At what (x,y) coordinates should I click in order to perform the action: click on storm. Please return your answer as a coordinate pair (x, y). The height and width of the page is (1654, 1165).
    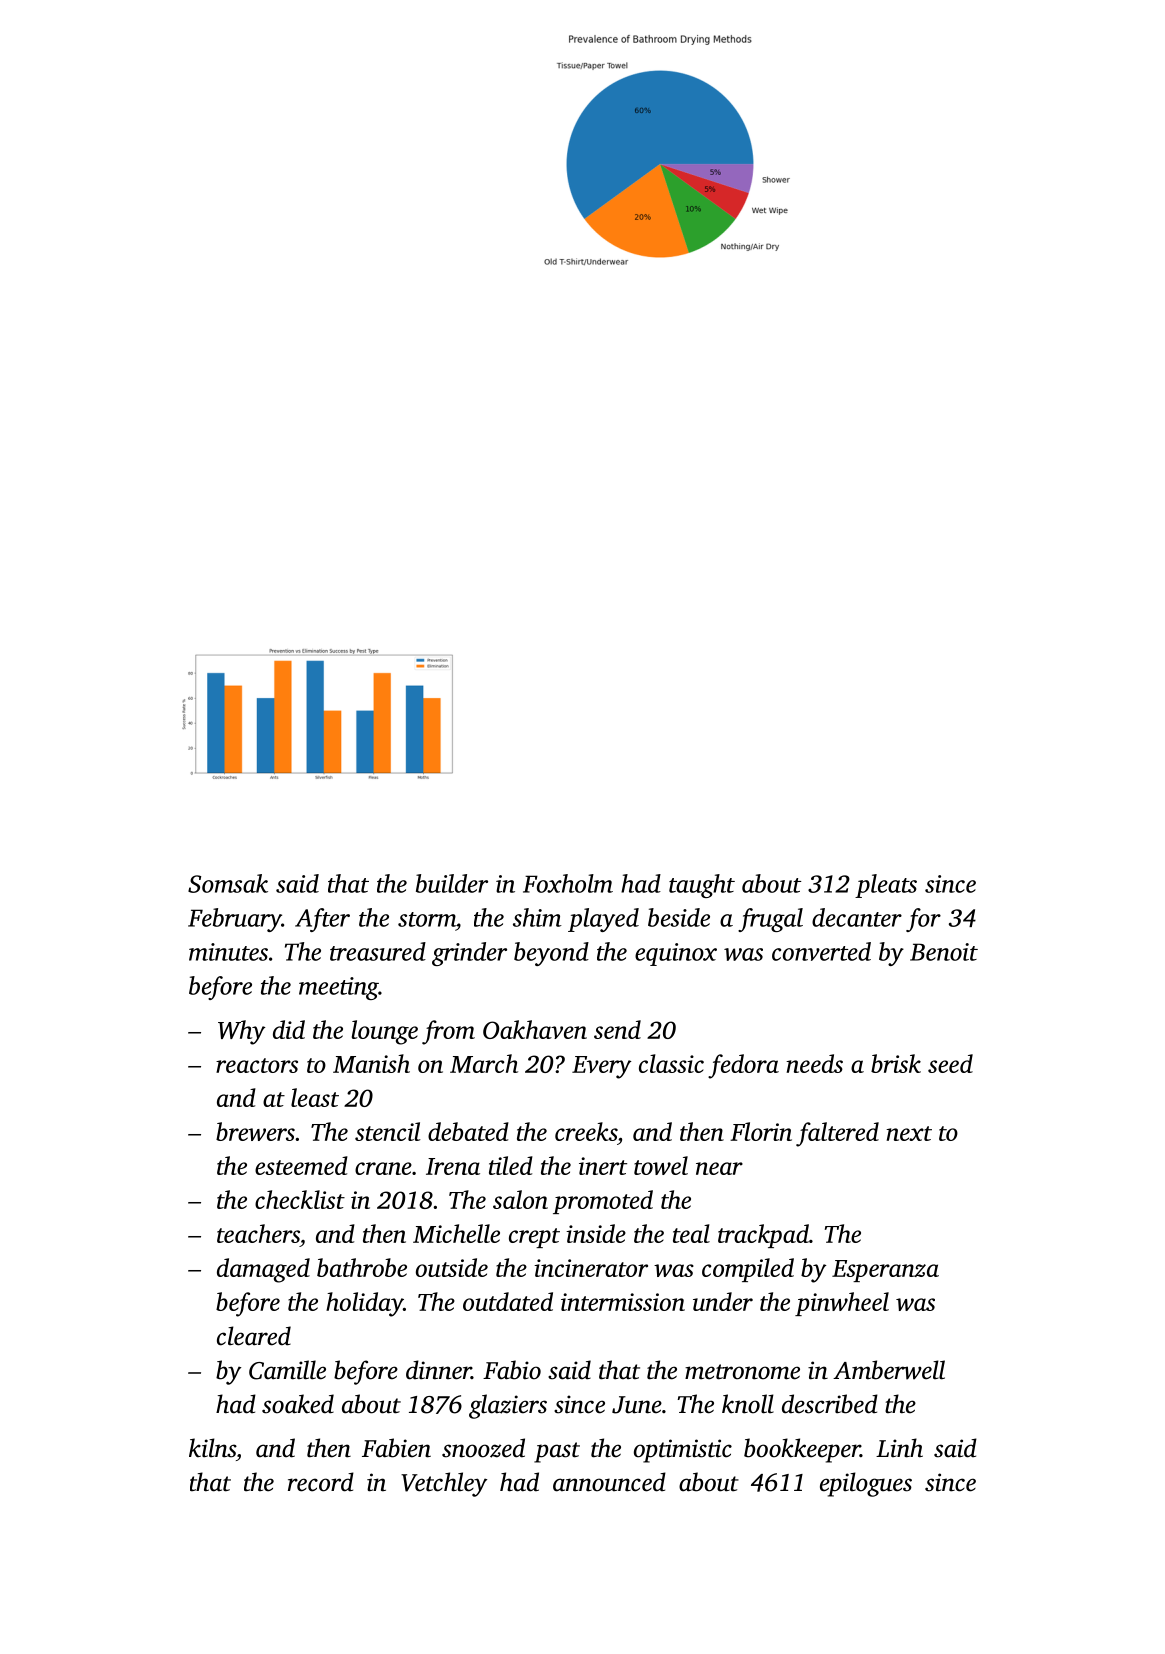
    Looking at the image, I should click on (427, 919).
